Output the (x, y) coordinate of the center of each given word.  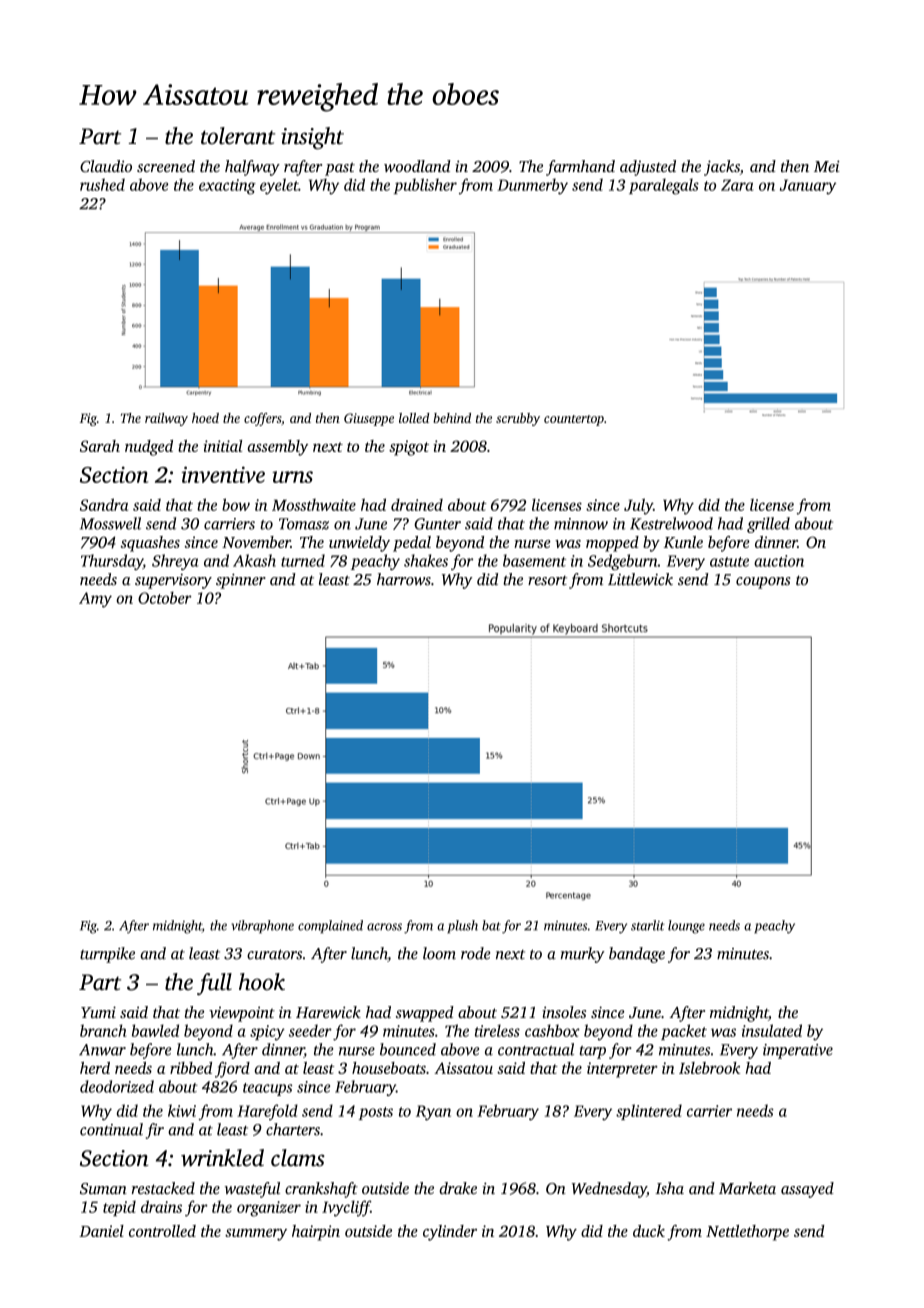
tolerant (238, 136)
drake (458, 1188)
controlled (162, 1231)
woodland (417, 166)
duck (649, 1231)
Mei (827, 166)
